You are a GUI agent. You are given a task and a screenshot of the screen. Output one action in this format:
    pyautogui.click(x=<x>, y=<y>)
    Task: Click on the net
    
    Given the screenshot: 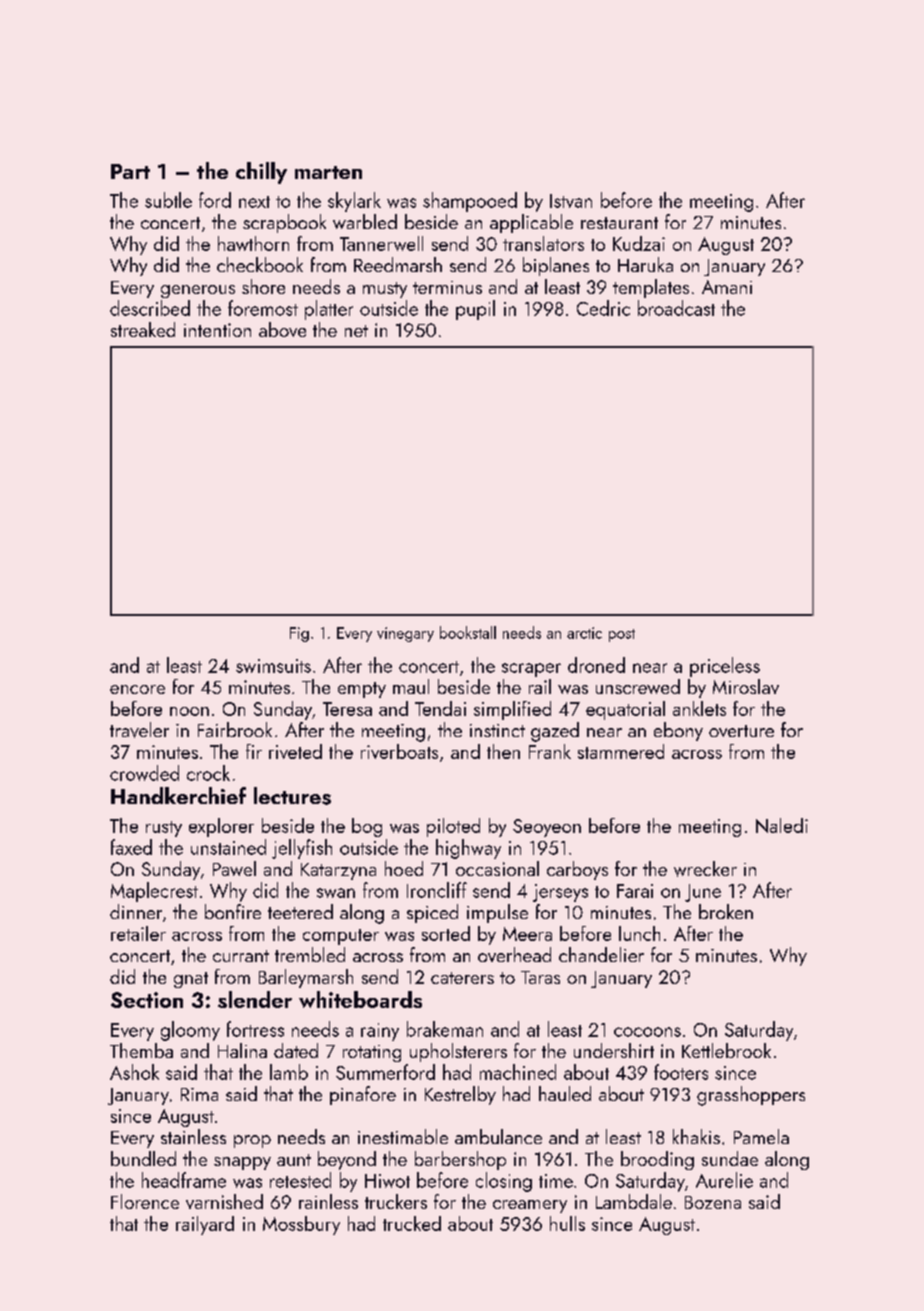 What is the action you would take?
    pyautogui.click(x=356, y=331)
